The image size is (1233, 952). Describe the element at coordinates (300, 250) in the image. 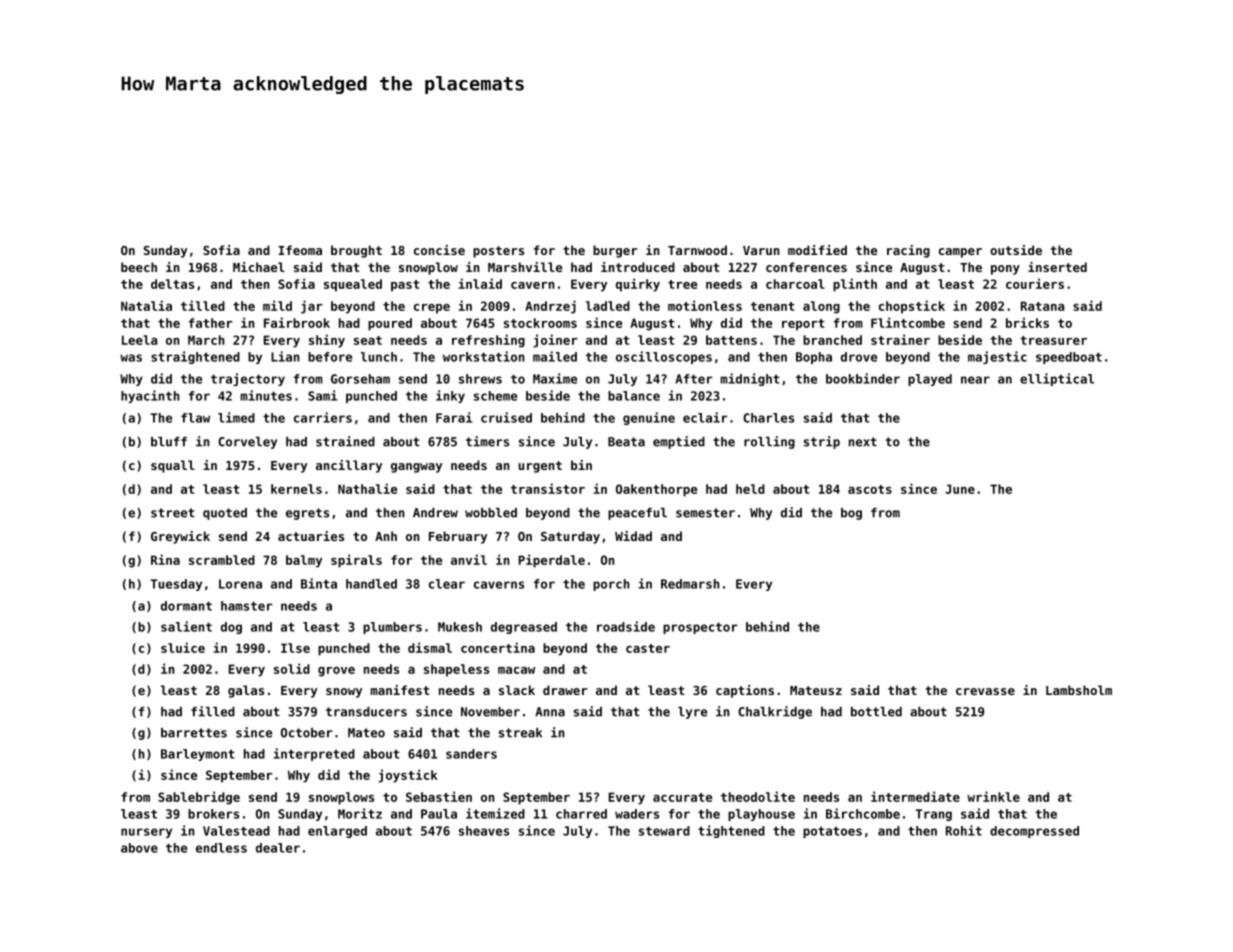

I see `Ifeoma` at that location.
